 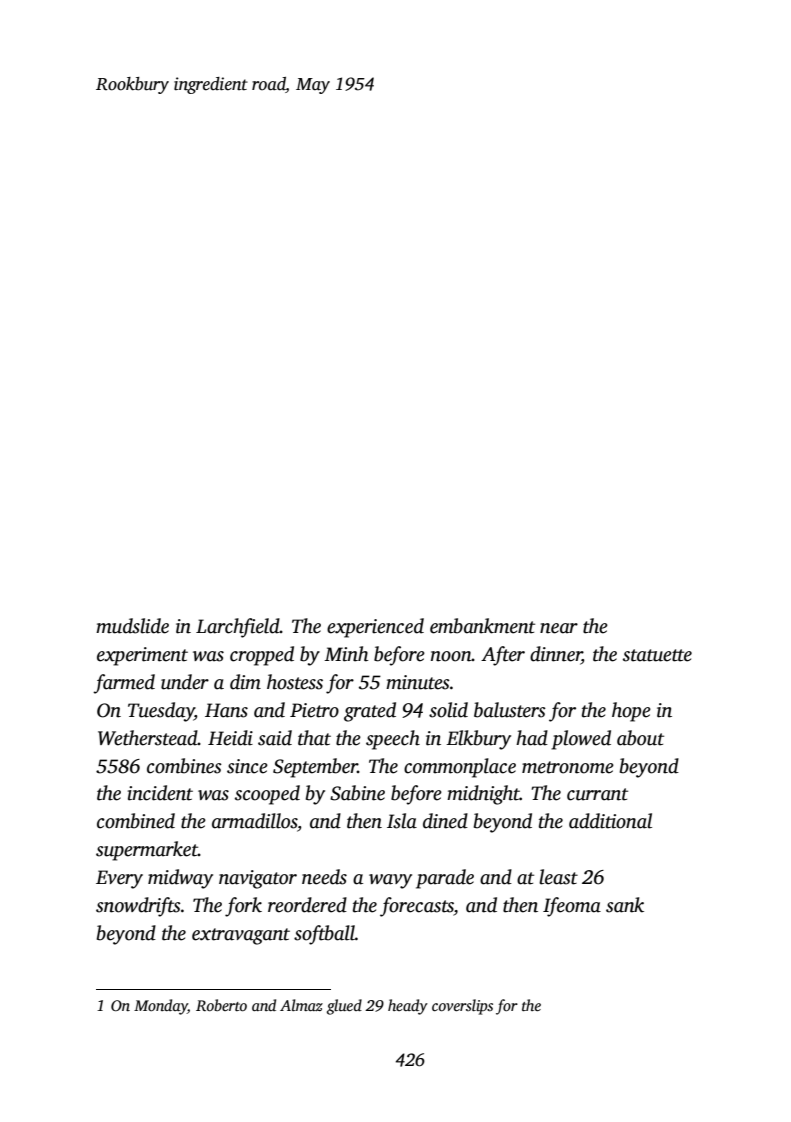 I want to click on Monday, so click(x=161, y=1007).
